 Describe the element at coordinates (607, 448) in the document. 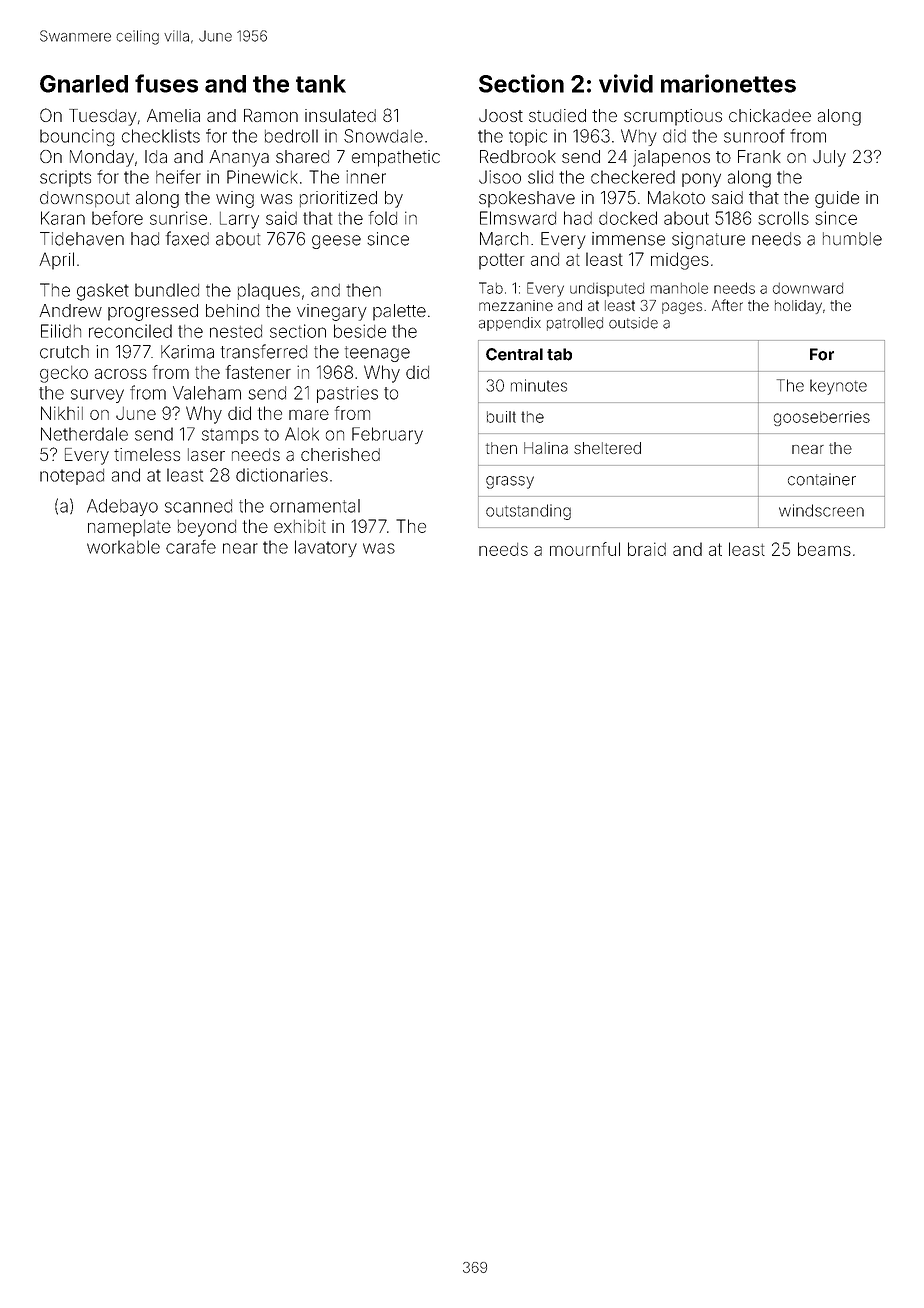

I see `sheltered` at that location.
